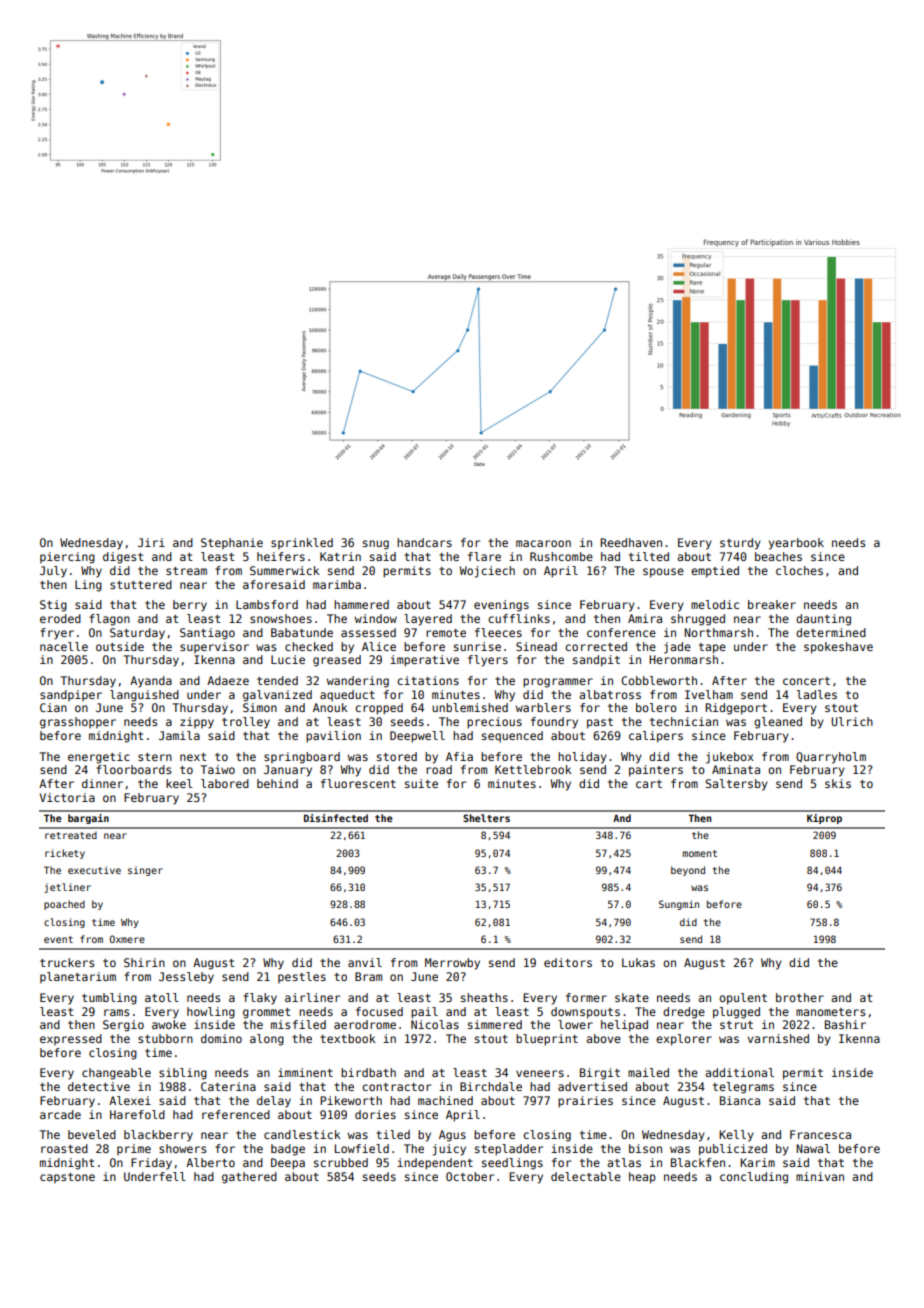 The image size is (924, 1308). I want to click on cloches, so click(799, 570).
